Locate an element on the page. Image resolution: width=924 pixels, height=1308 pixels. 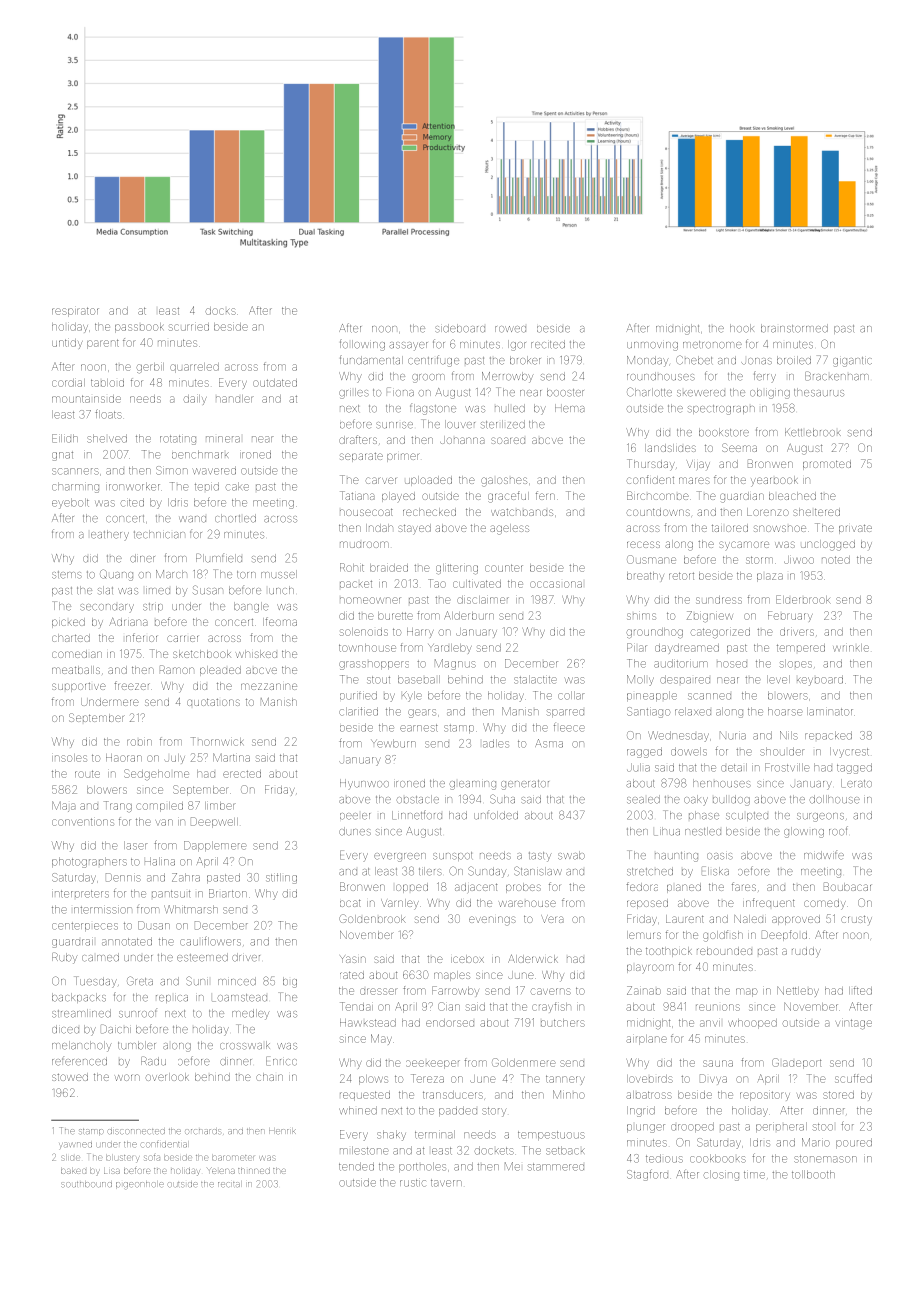
supportive is located at coordinates (79, 687).
